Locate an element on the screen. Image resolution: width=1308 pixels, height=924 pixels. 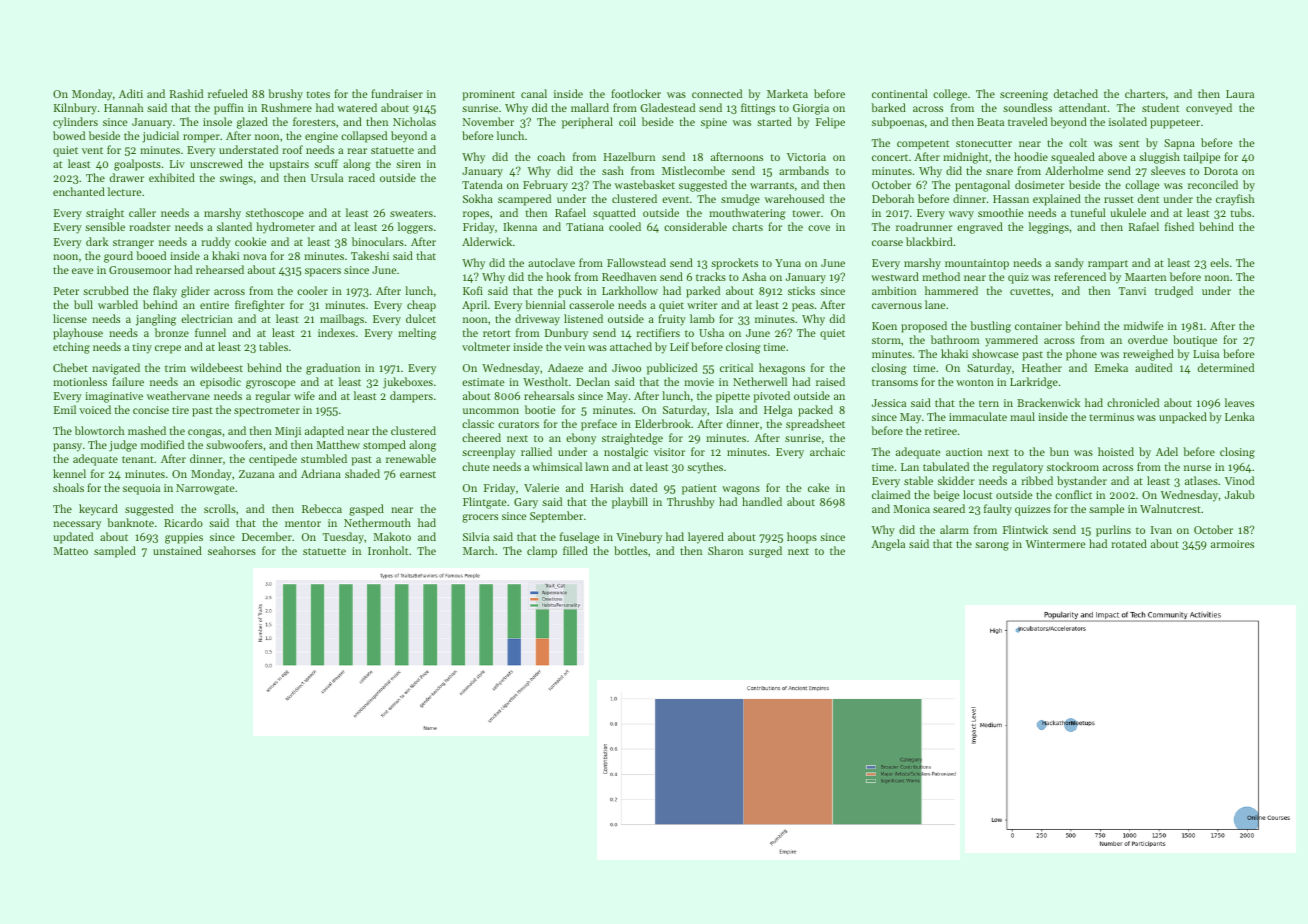
squatted is located at coordinates (614, 214).
